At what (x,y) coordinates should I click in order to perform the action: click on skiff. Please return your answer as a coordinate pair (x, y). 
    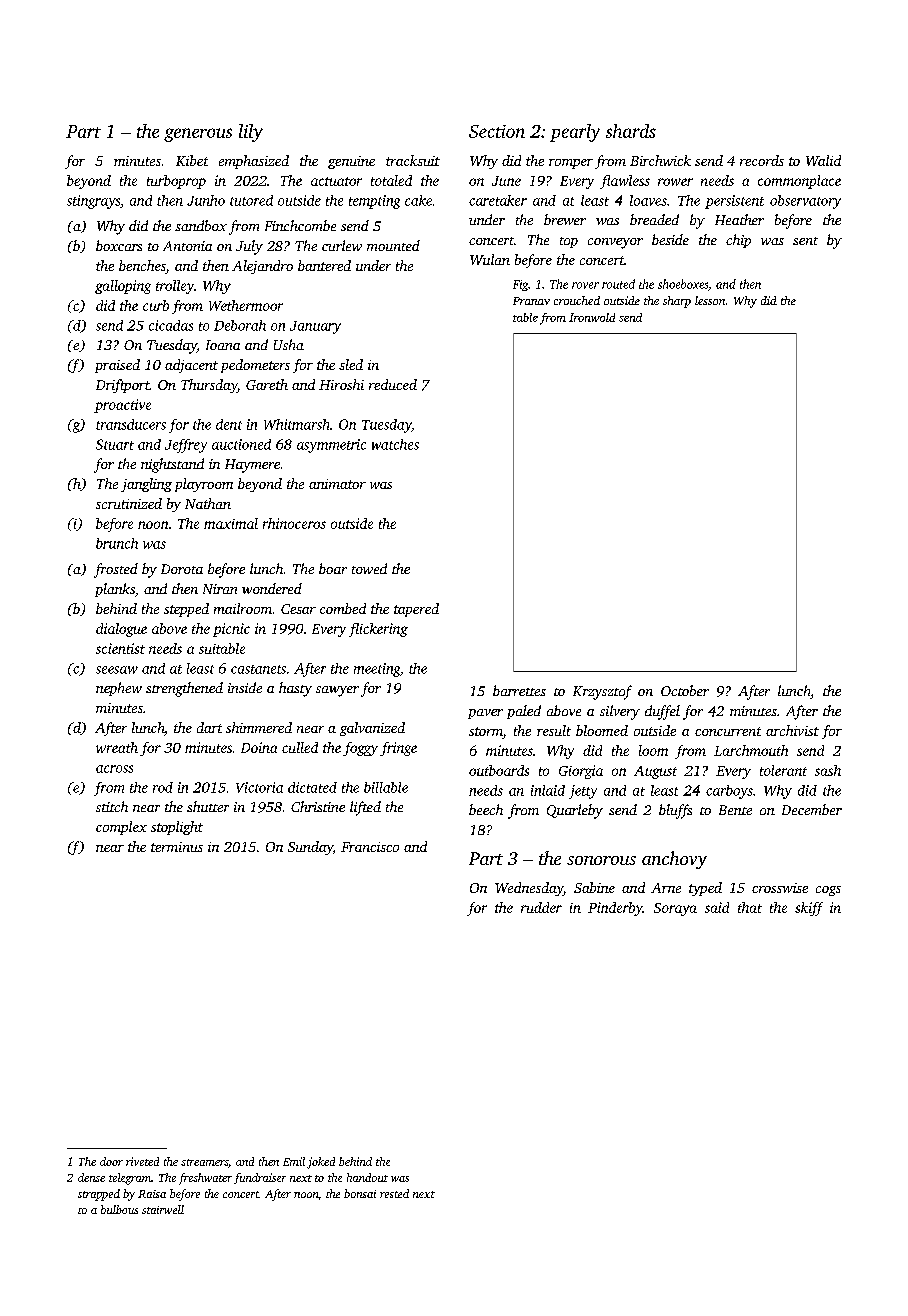
    Looking at the image, I should click on (809, 909).
